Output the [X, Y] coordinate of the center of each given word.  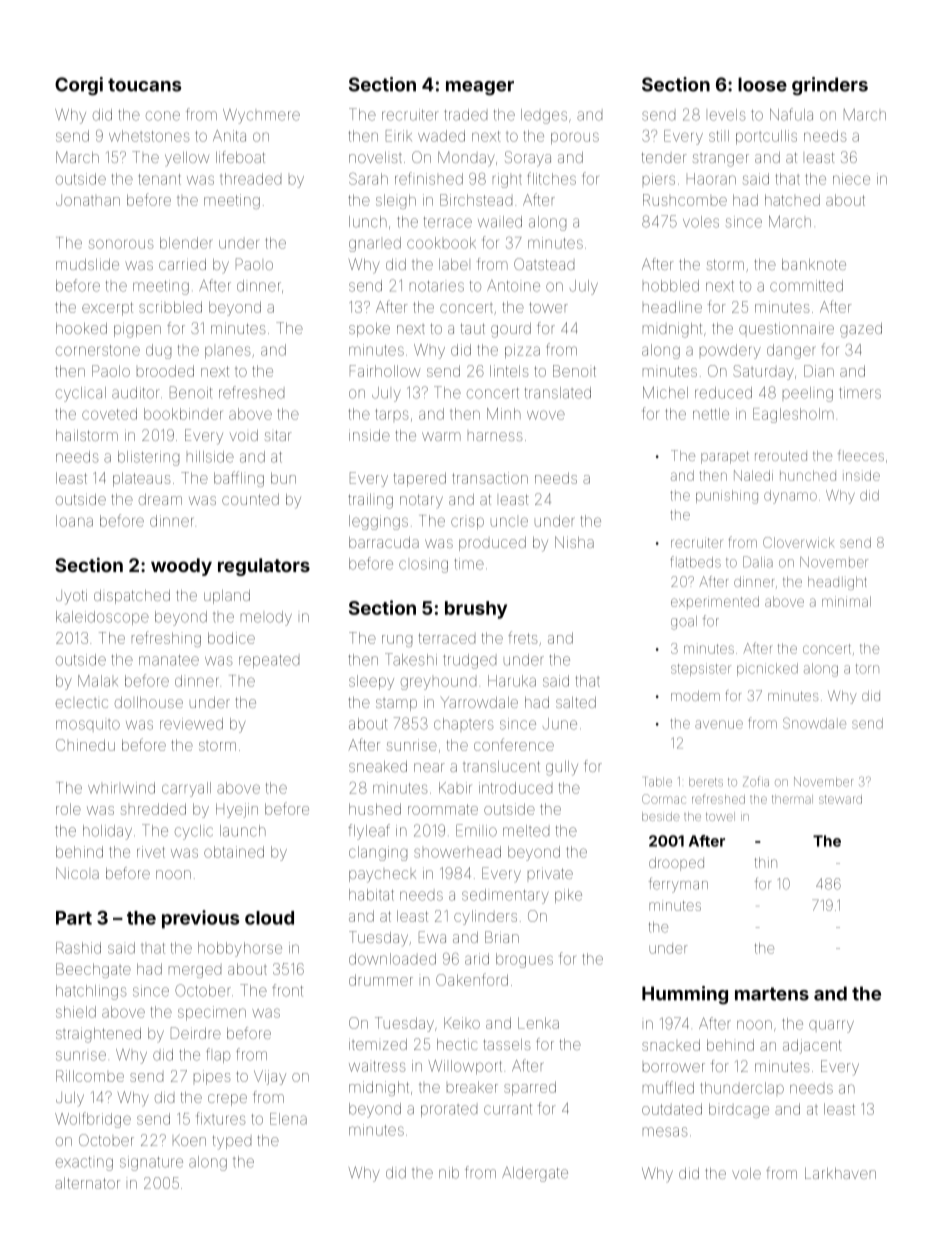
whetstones [149, 136]
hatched [792, 200]
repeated [269, 661]
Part [74, 918]
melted [526, 831]
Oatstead [544, 264]
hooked [81, 328]
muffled [668, 1087]
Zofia [756, 781]
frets [523, 637]
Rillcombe [90, 1076]
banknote [814, 264]
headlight [837, 583]
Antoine [513, 286]
